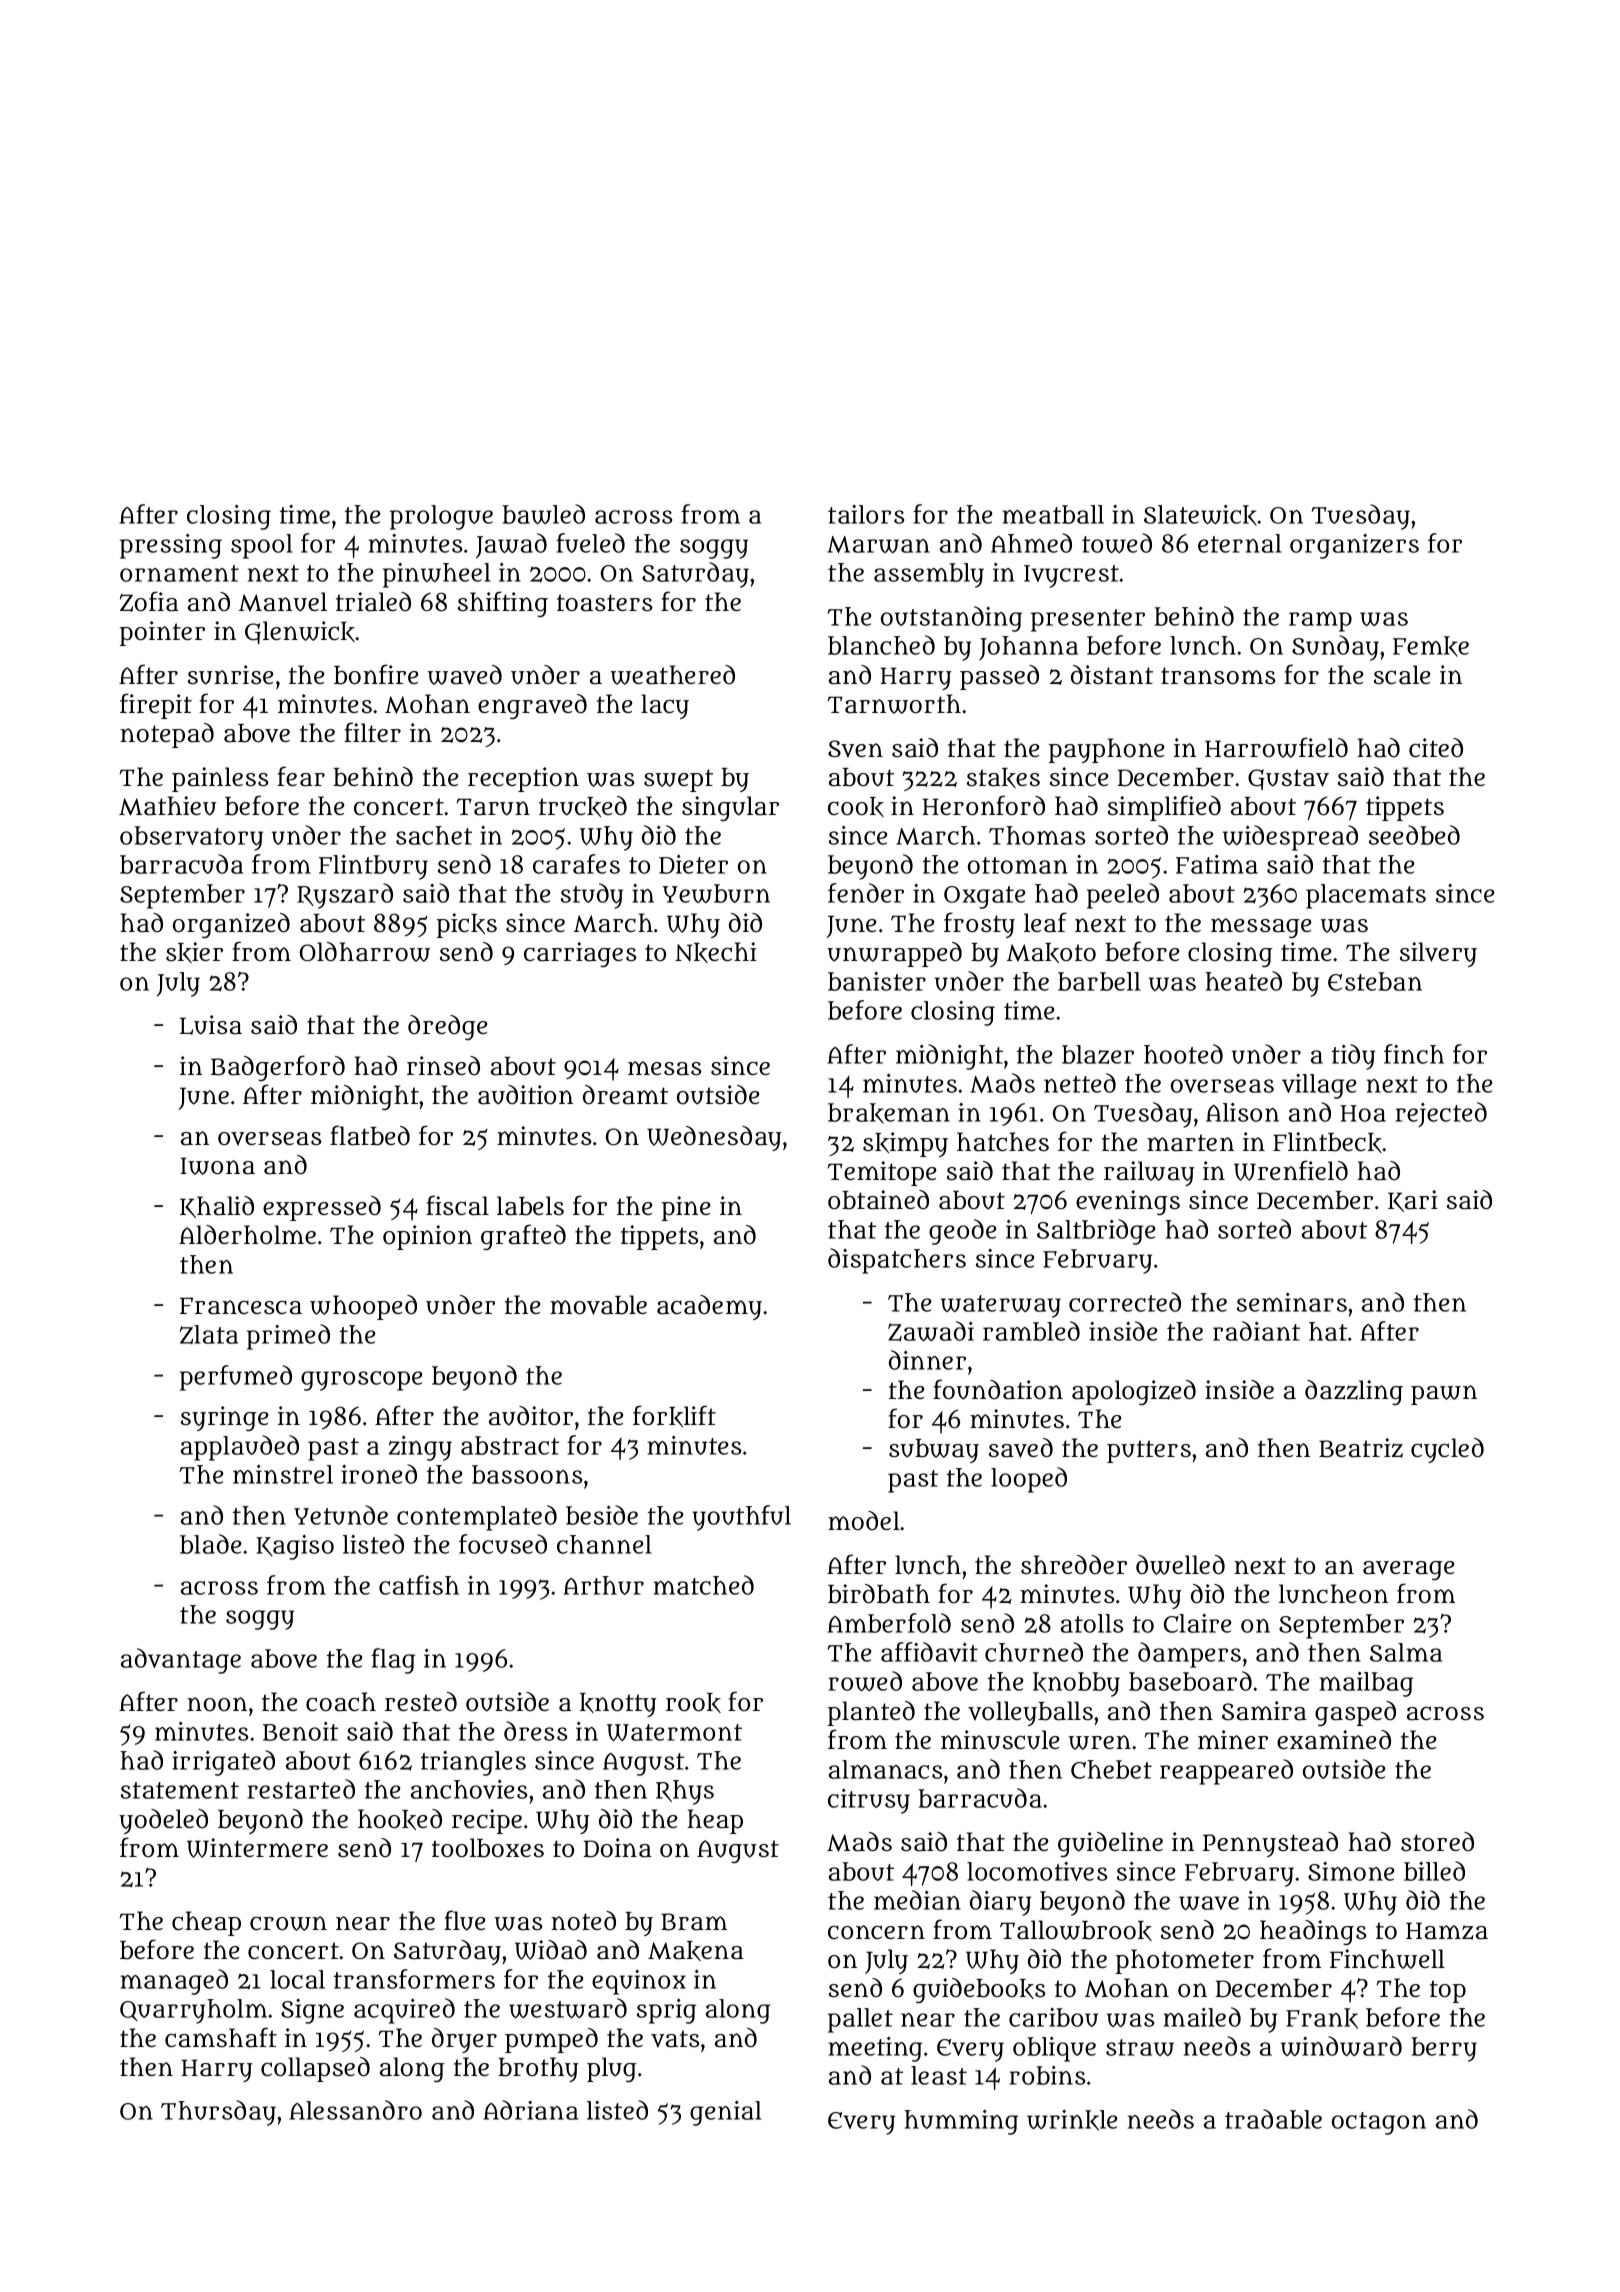 The image size is (1620, 2292). Describe the element at coordinates (1412, 1201) in the screenshot. I see `Kari` at that location.
